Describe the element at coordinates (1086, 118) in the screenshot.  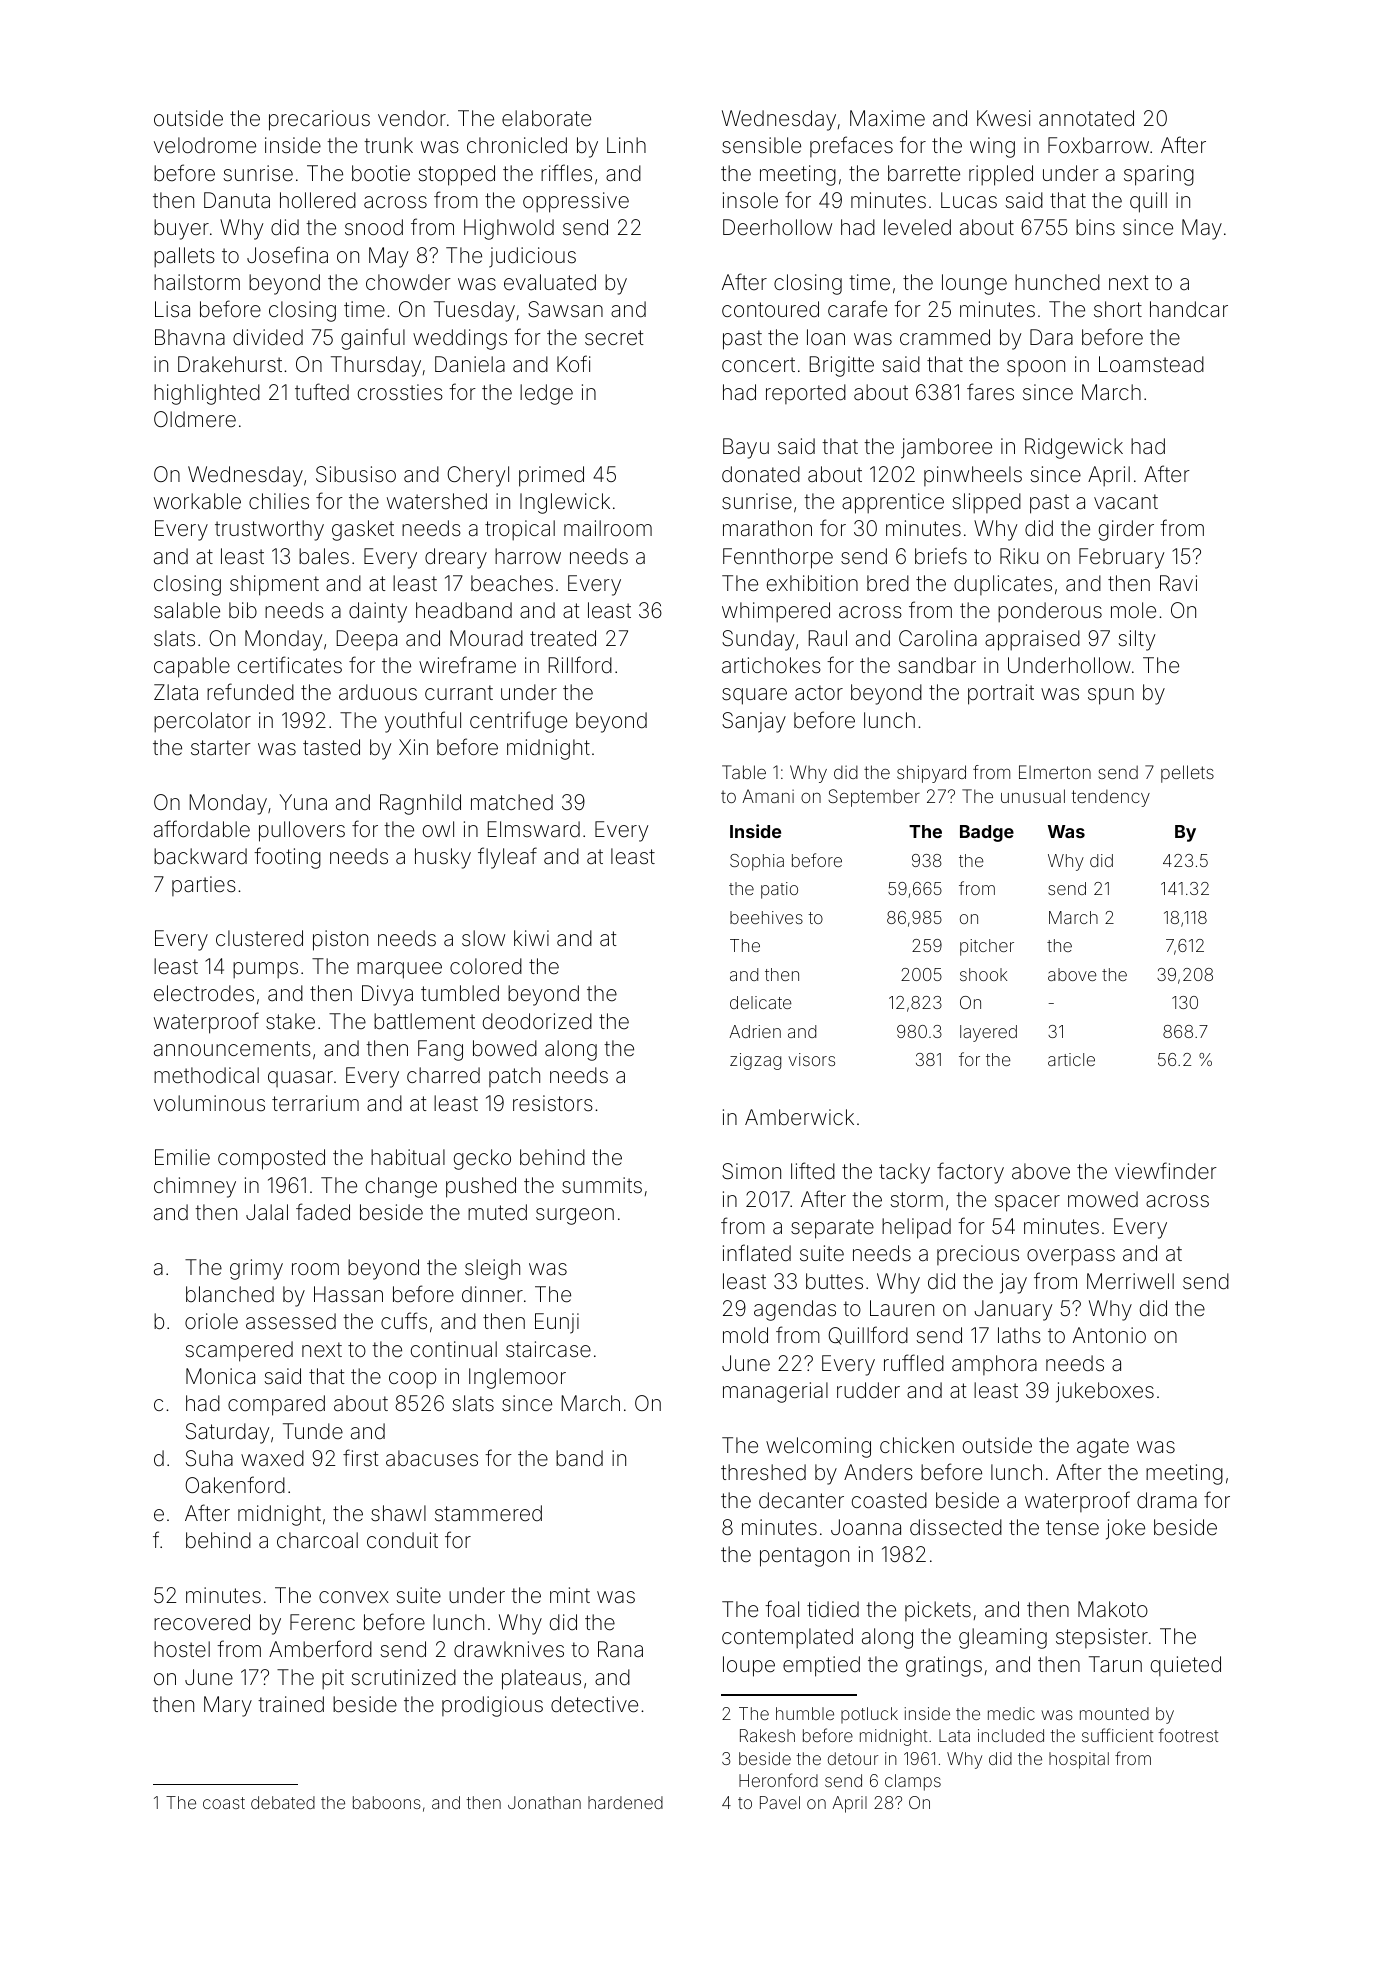
I see `annotated` at that location.
